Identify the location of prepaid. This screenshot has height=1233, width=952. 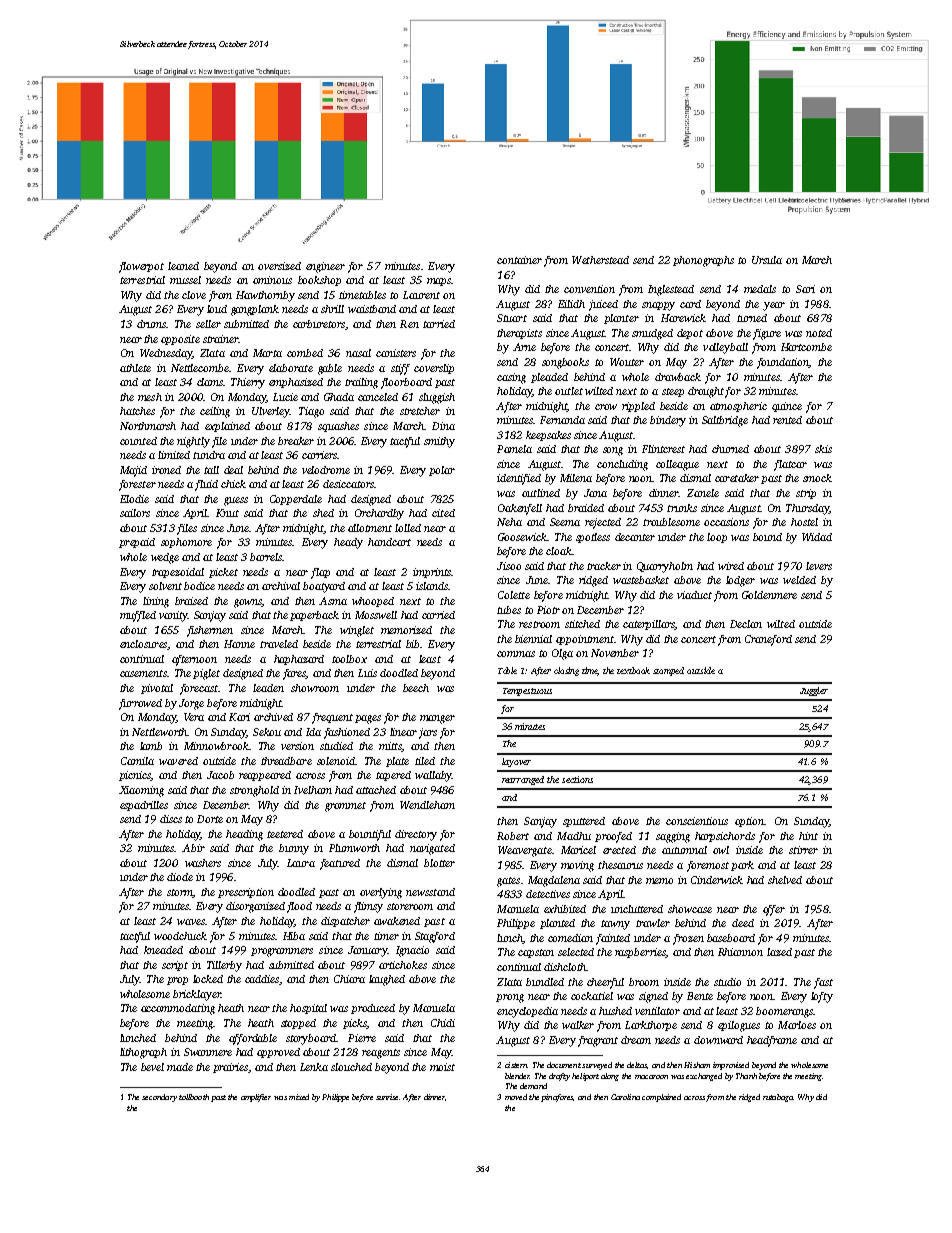
(137, 543).
